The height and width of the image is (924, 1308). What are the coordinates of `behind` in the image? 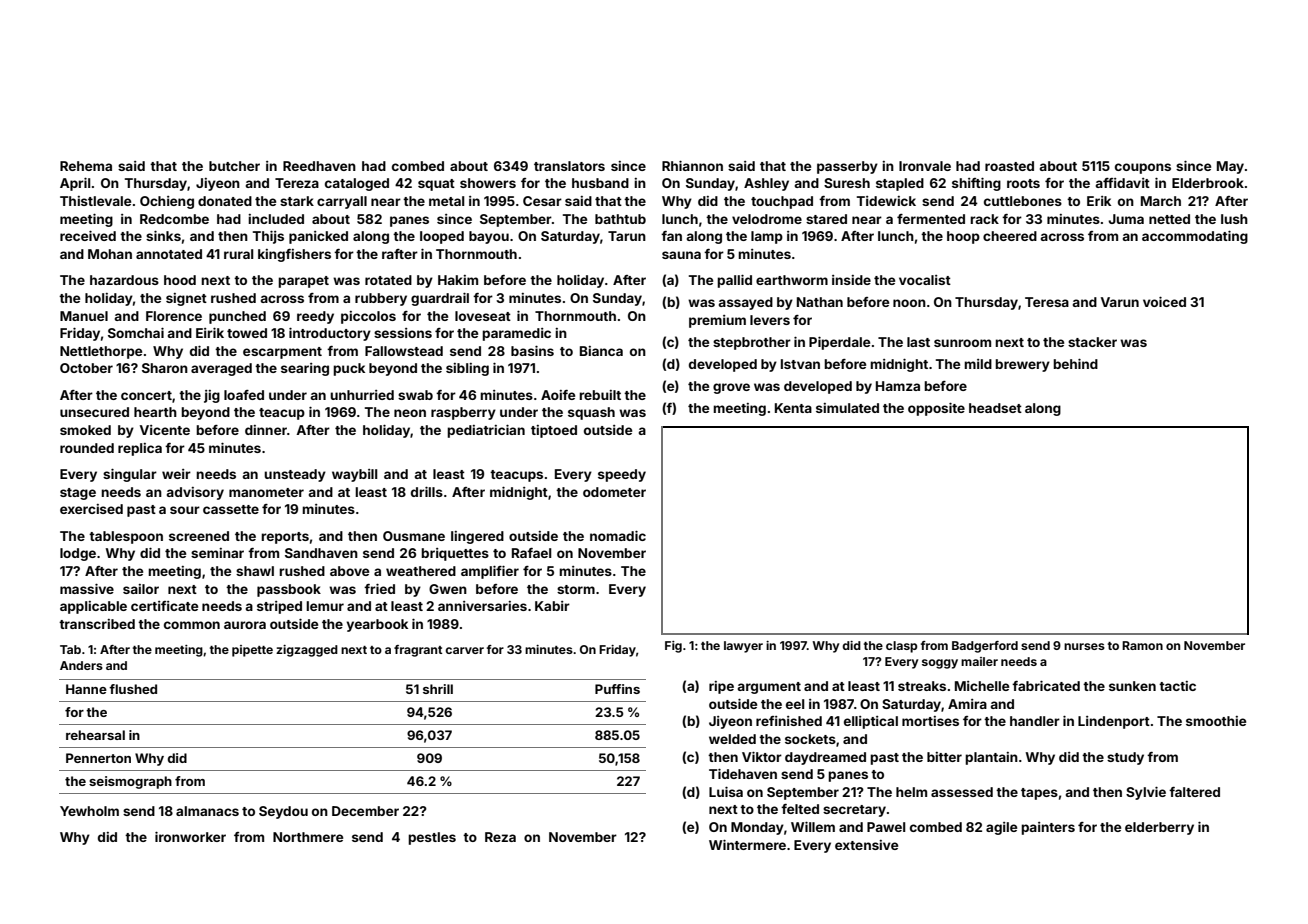 It's located at (1075, 364).
